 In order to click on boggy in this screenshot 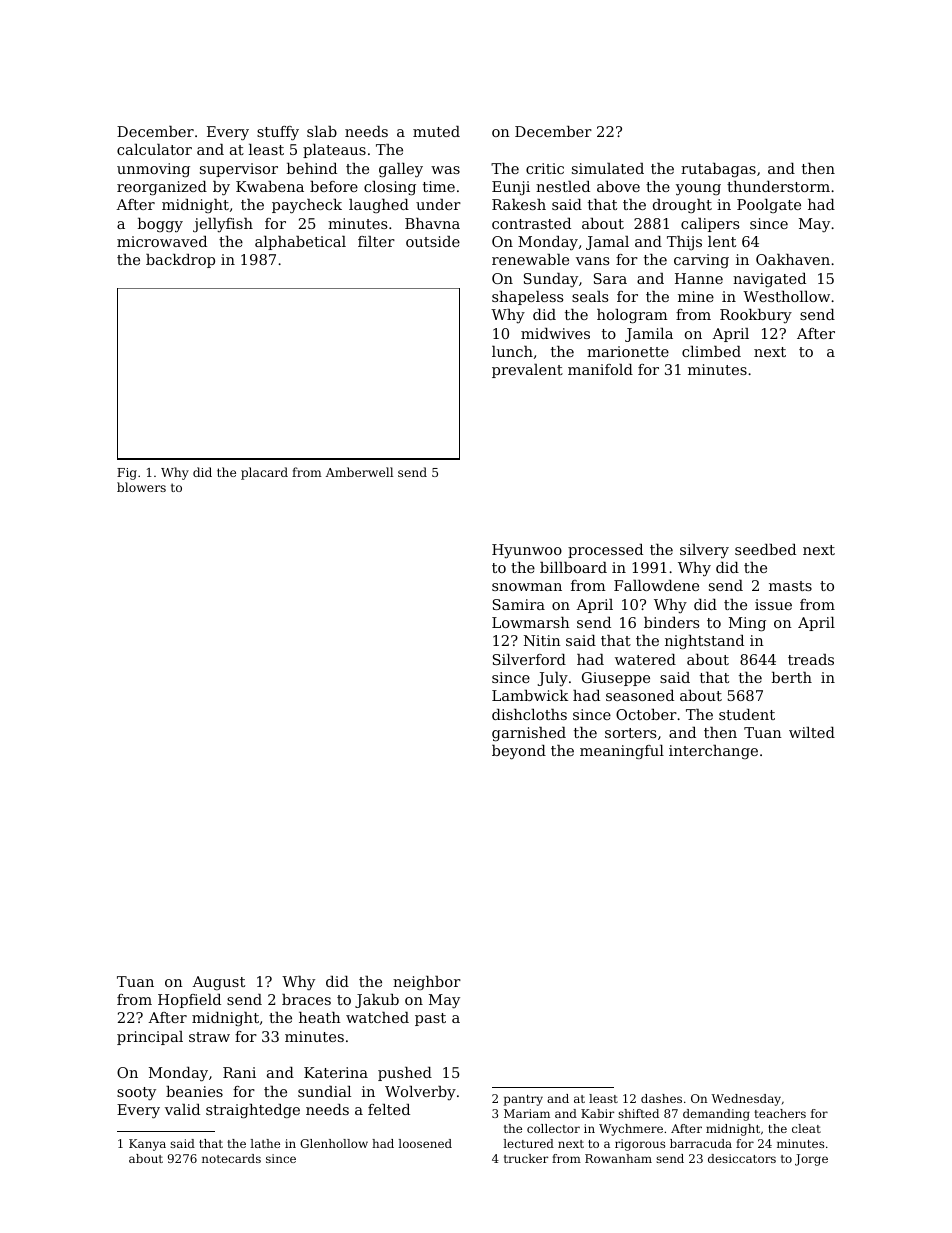, I will do `click(160, 225)`.
